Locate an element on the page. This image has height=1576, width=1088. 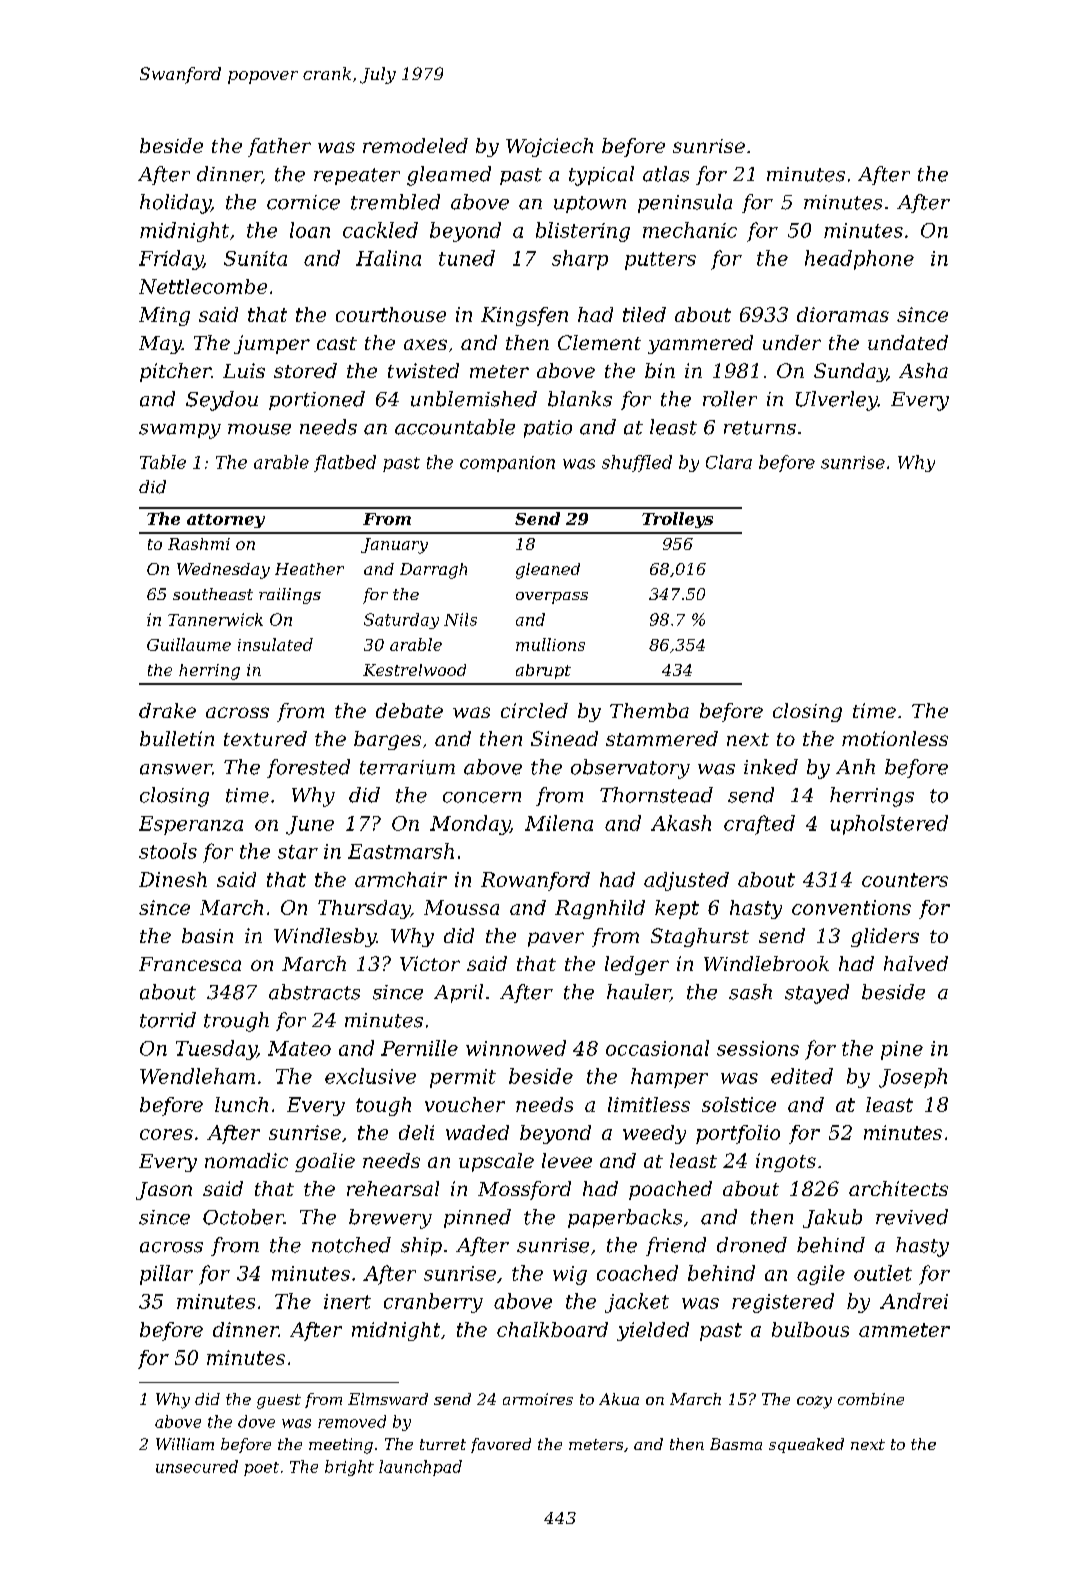
bright is located at coordinates (349, 1468).
